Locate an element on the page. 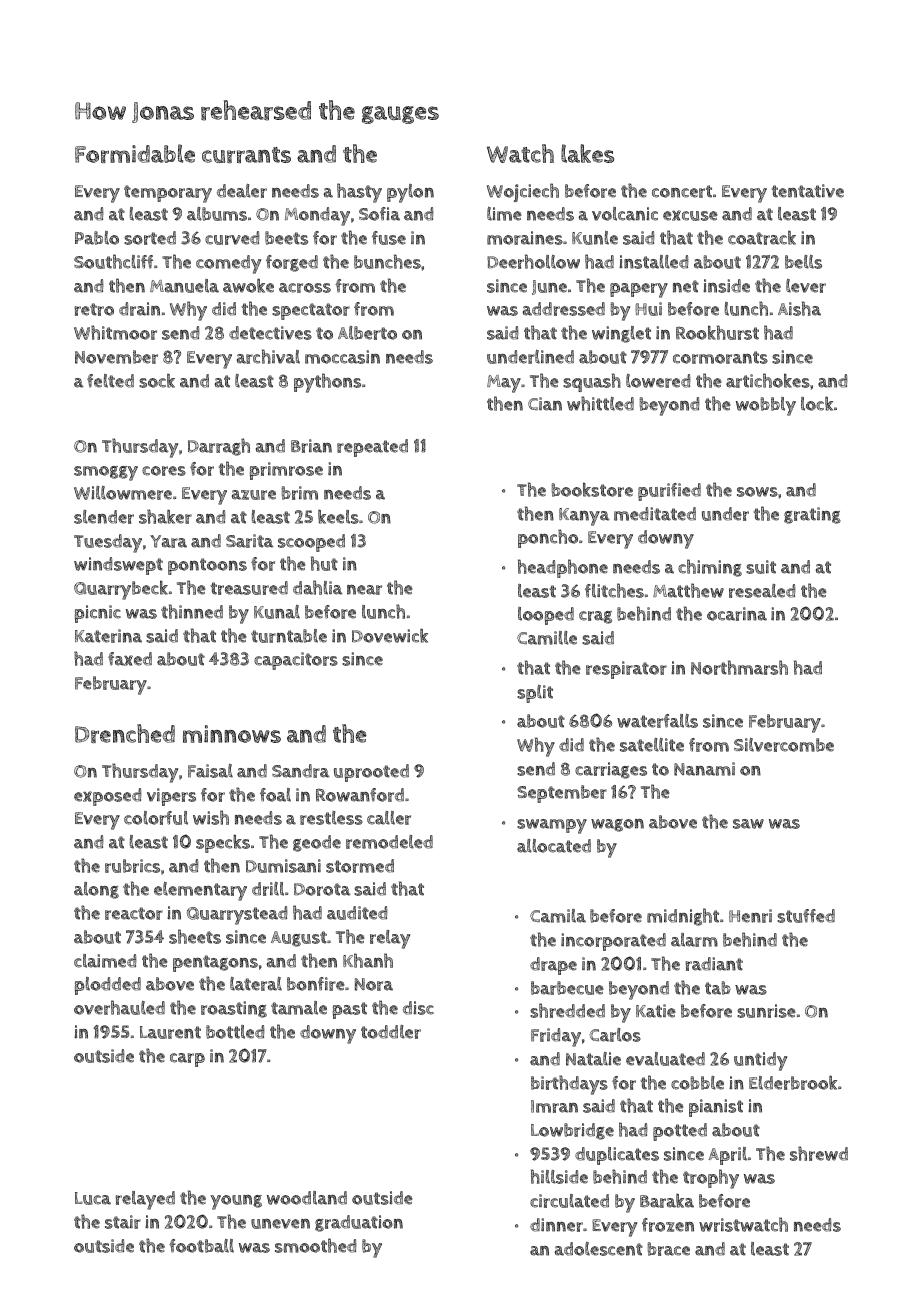 The height and width of the image is (1314, 924). tentative is located at coordinates (808, 191).
